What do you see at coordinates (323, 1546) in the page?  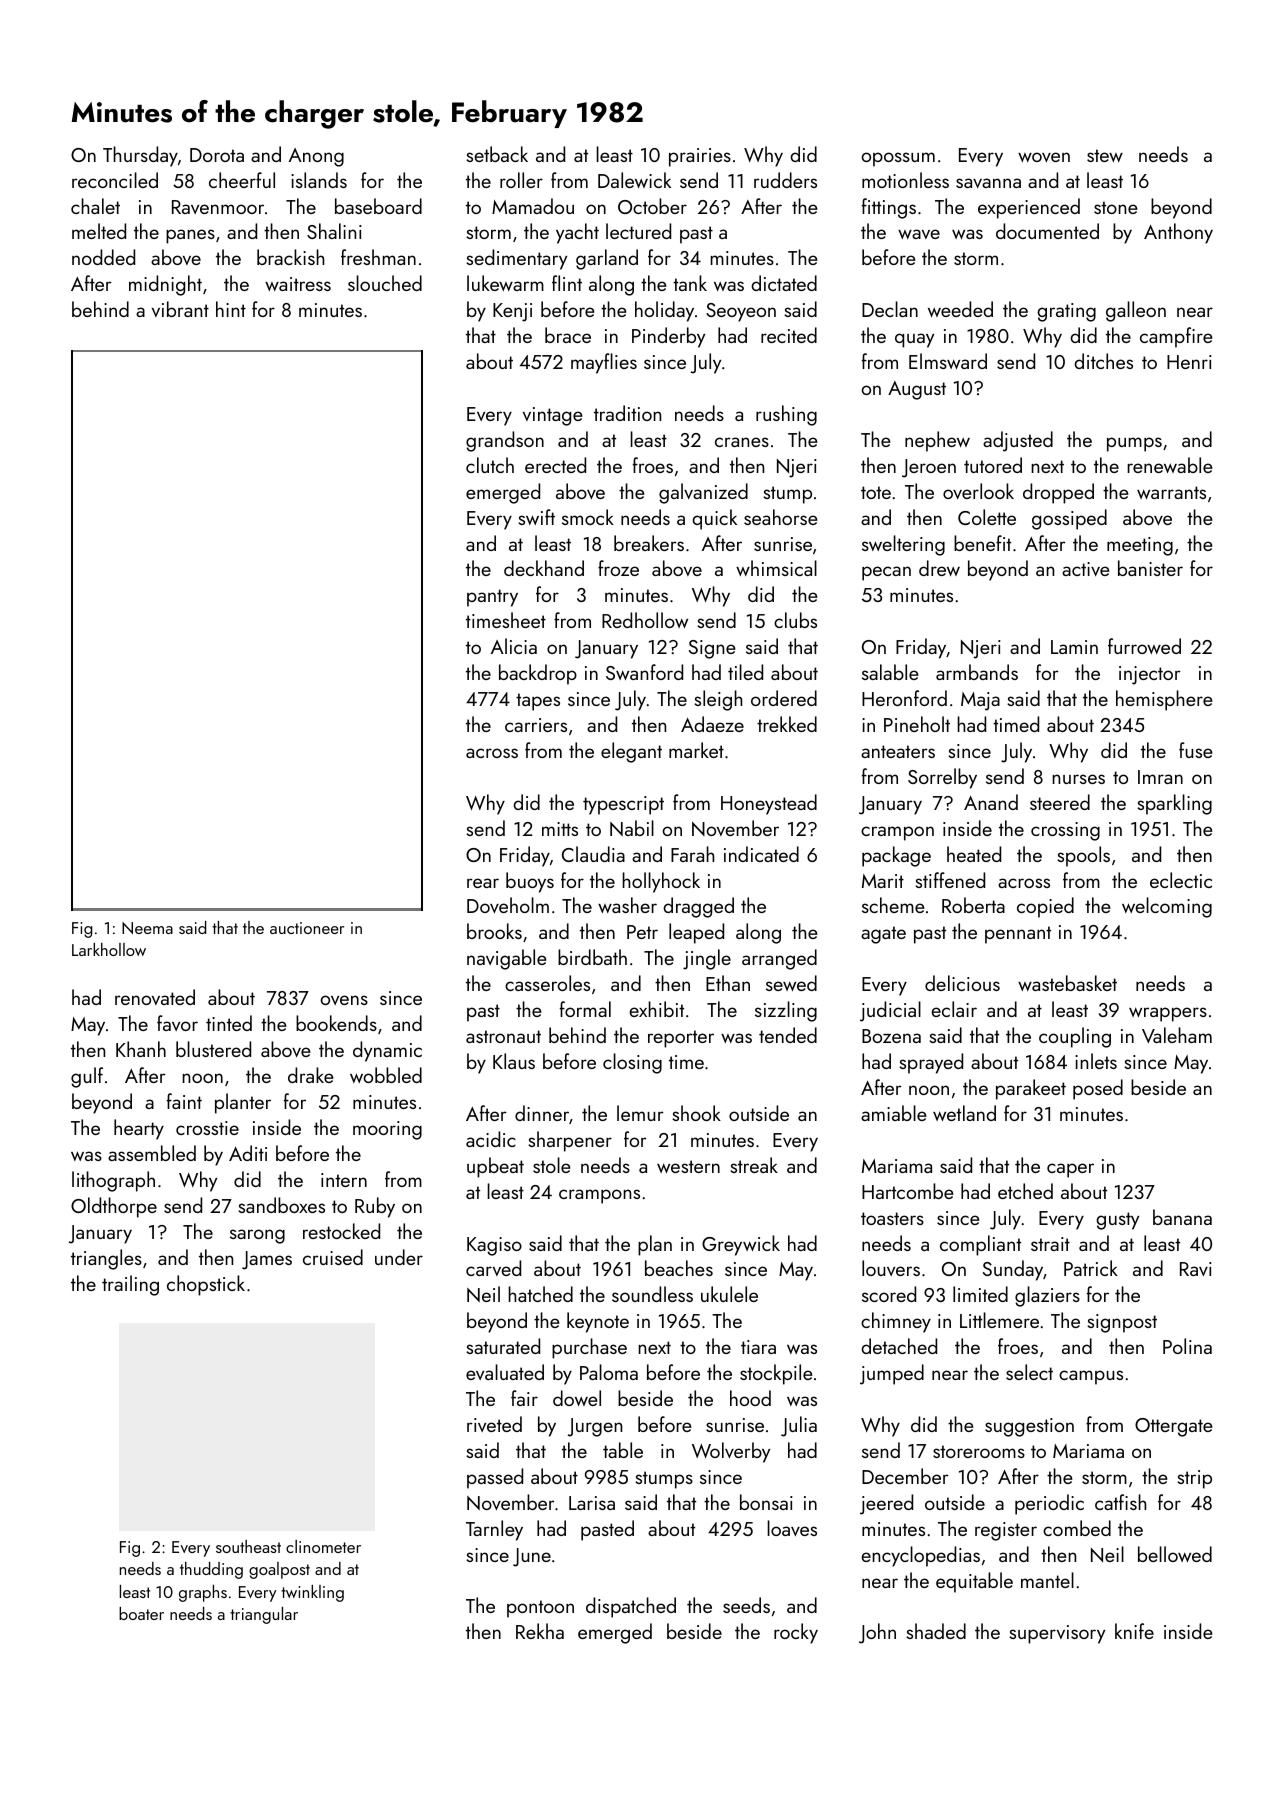 I see `clinometer` at bounding box center [323, 1546].
